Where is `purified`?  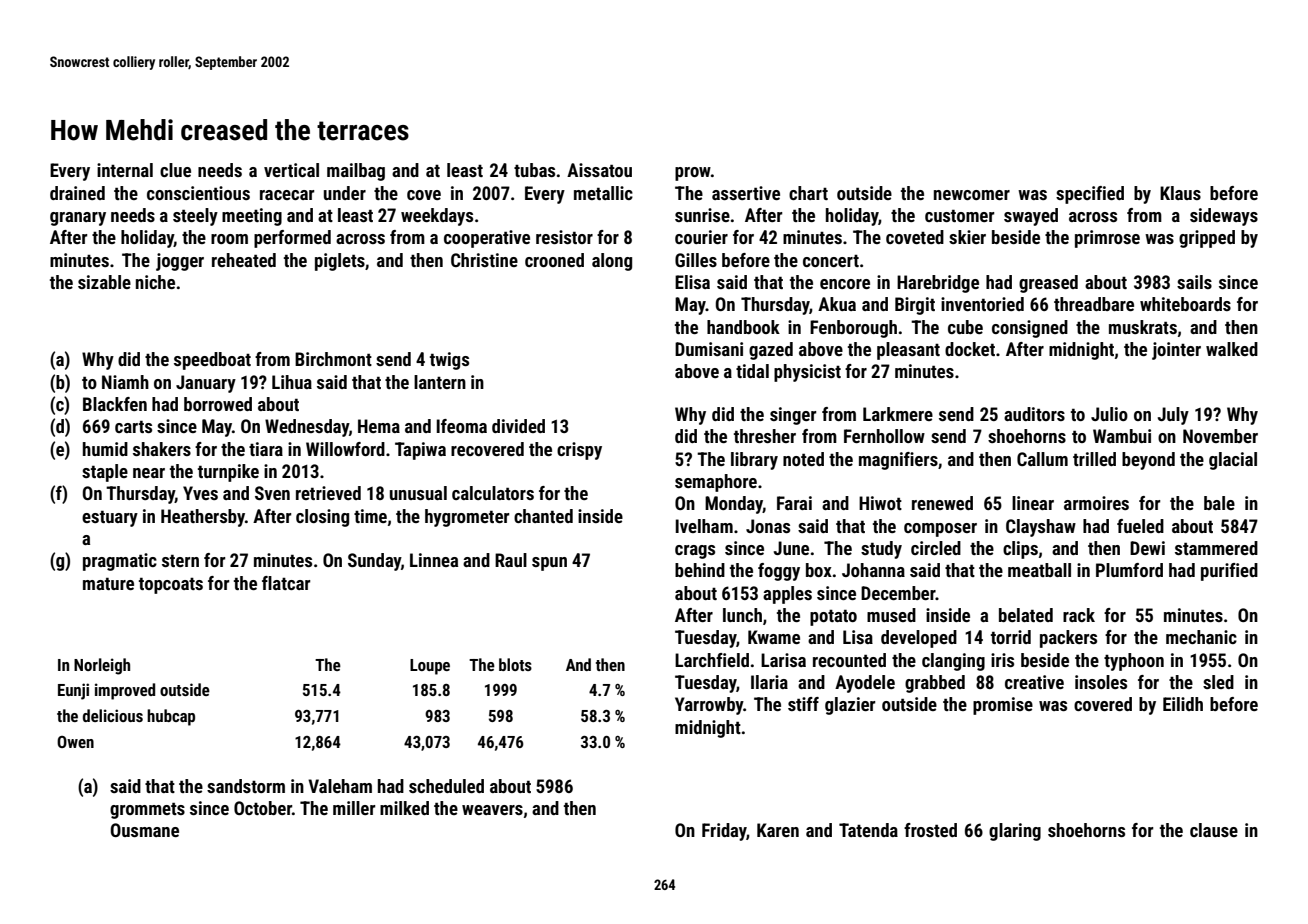 purified is located at coordinates (1229, 572).
